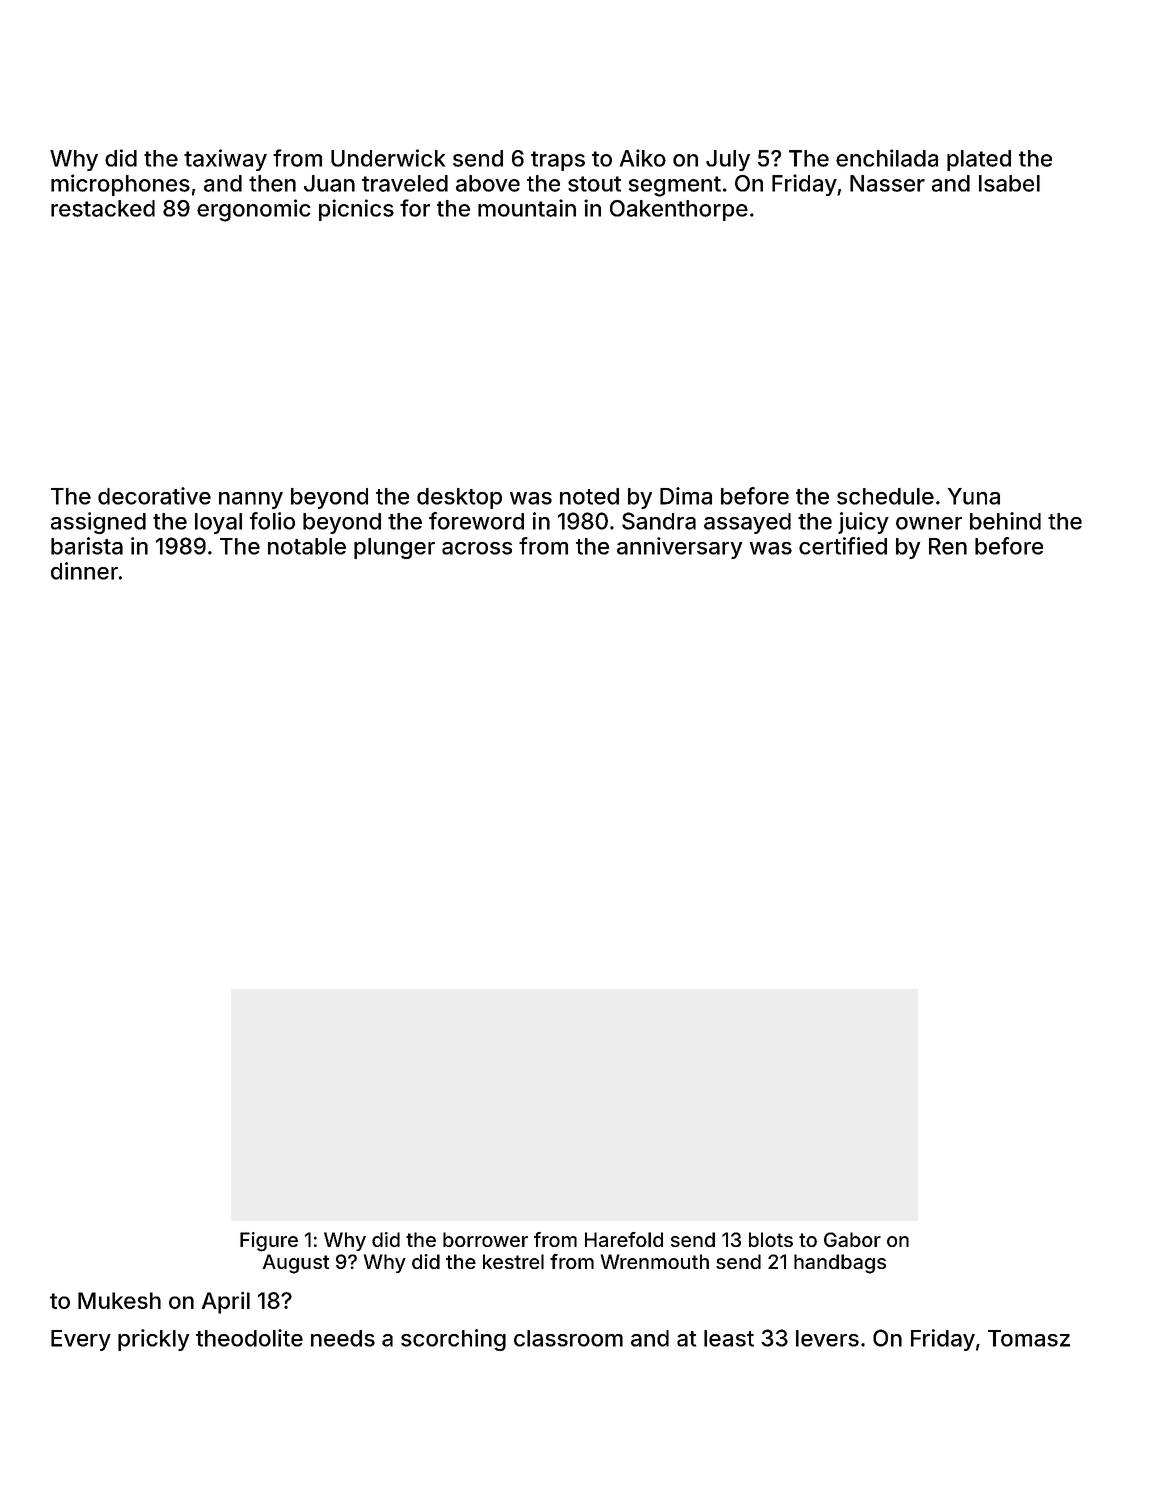 This screenshot has width=1149, height=1486. What do you see at coordinates (81, 1340) in the screenshot?
I see `Every` at bounding box center [81, 1340].
